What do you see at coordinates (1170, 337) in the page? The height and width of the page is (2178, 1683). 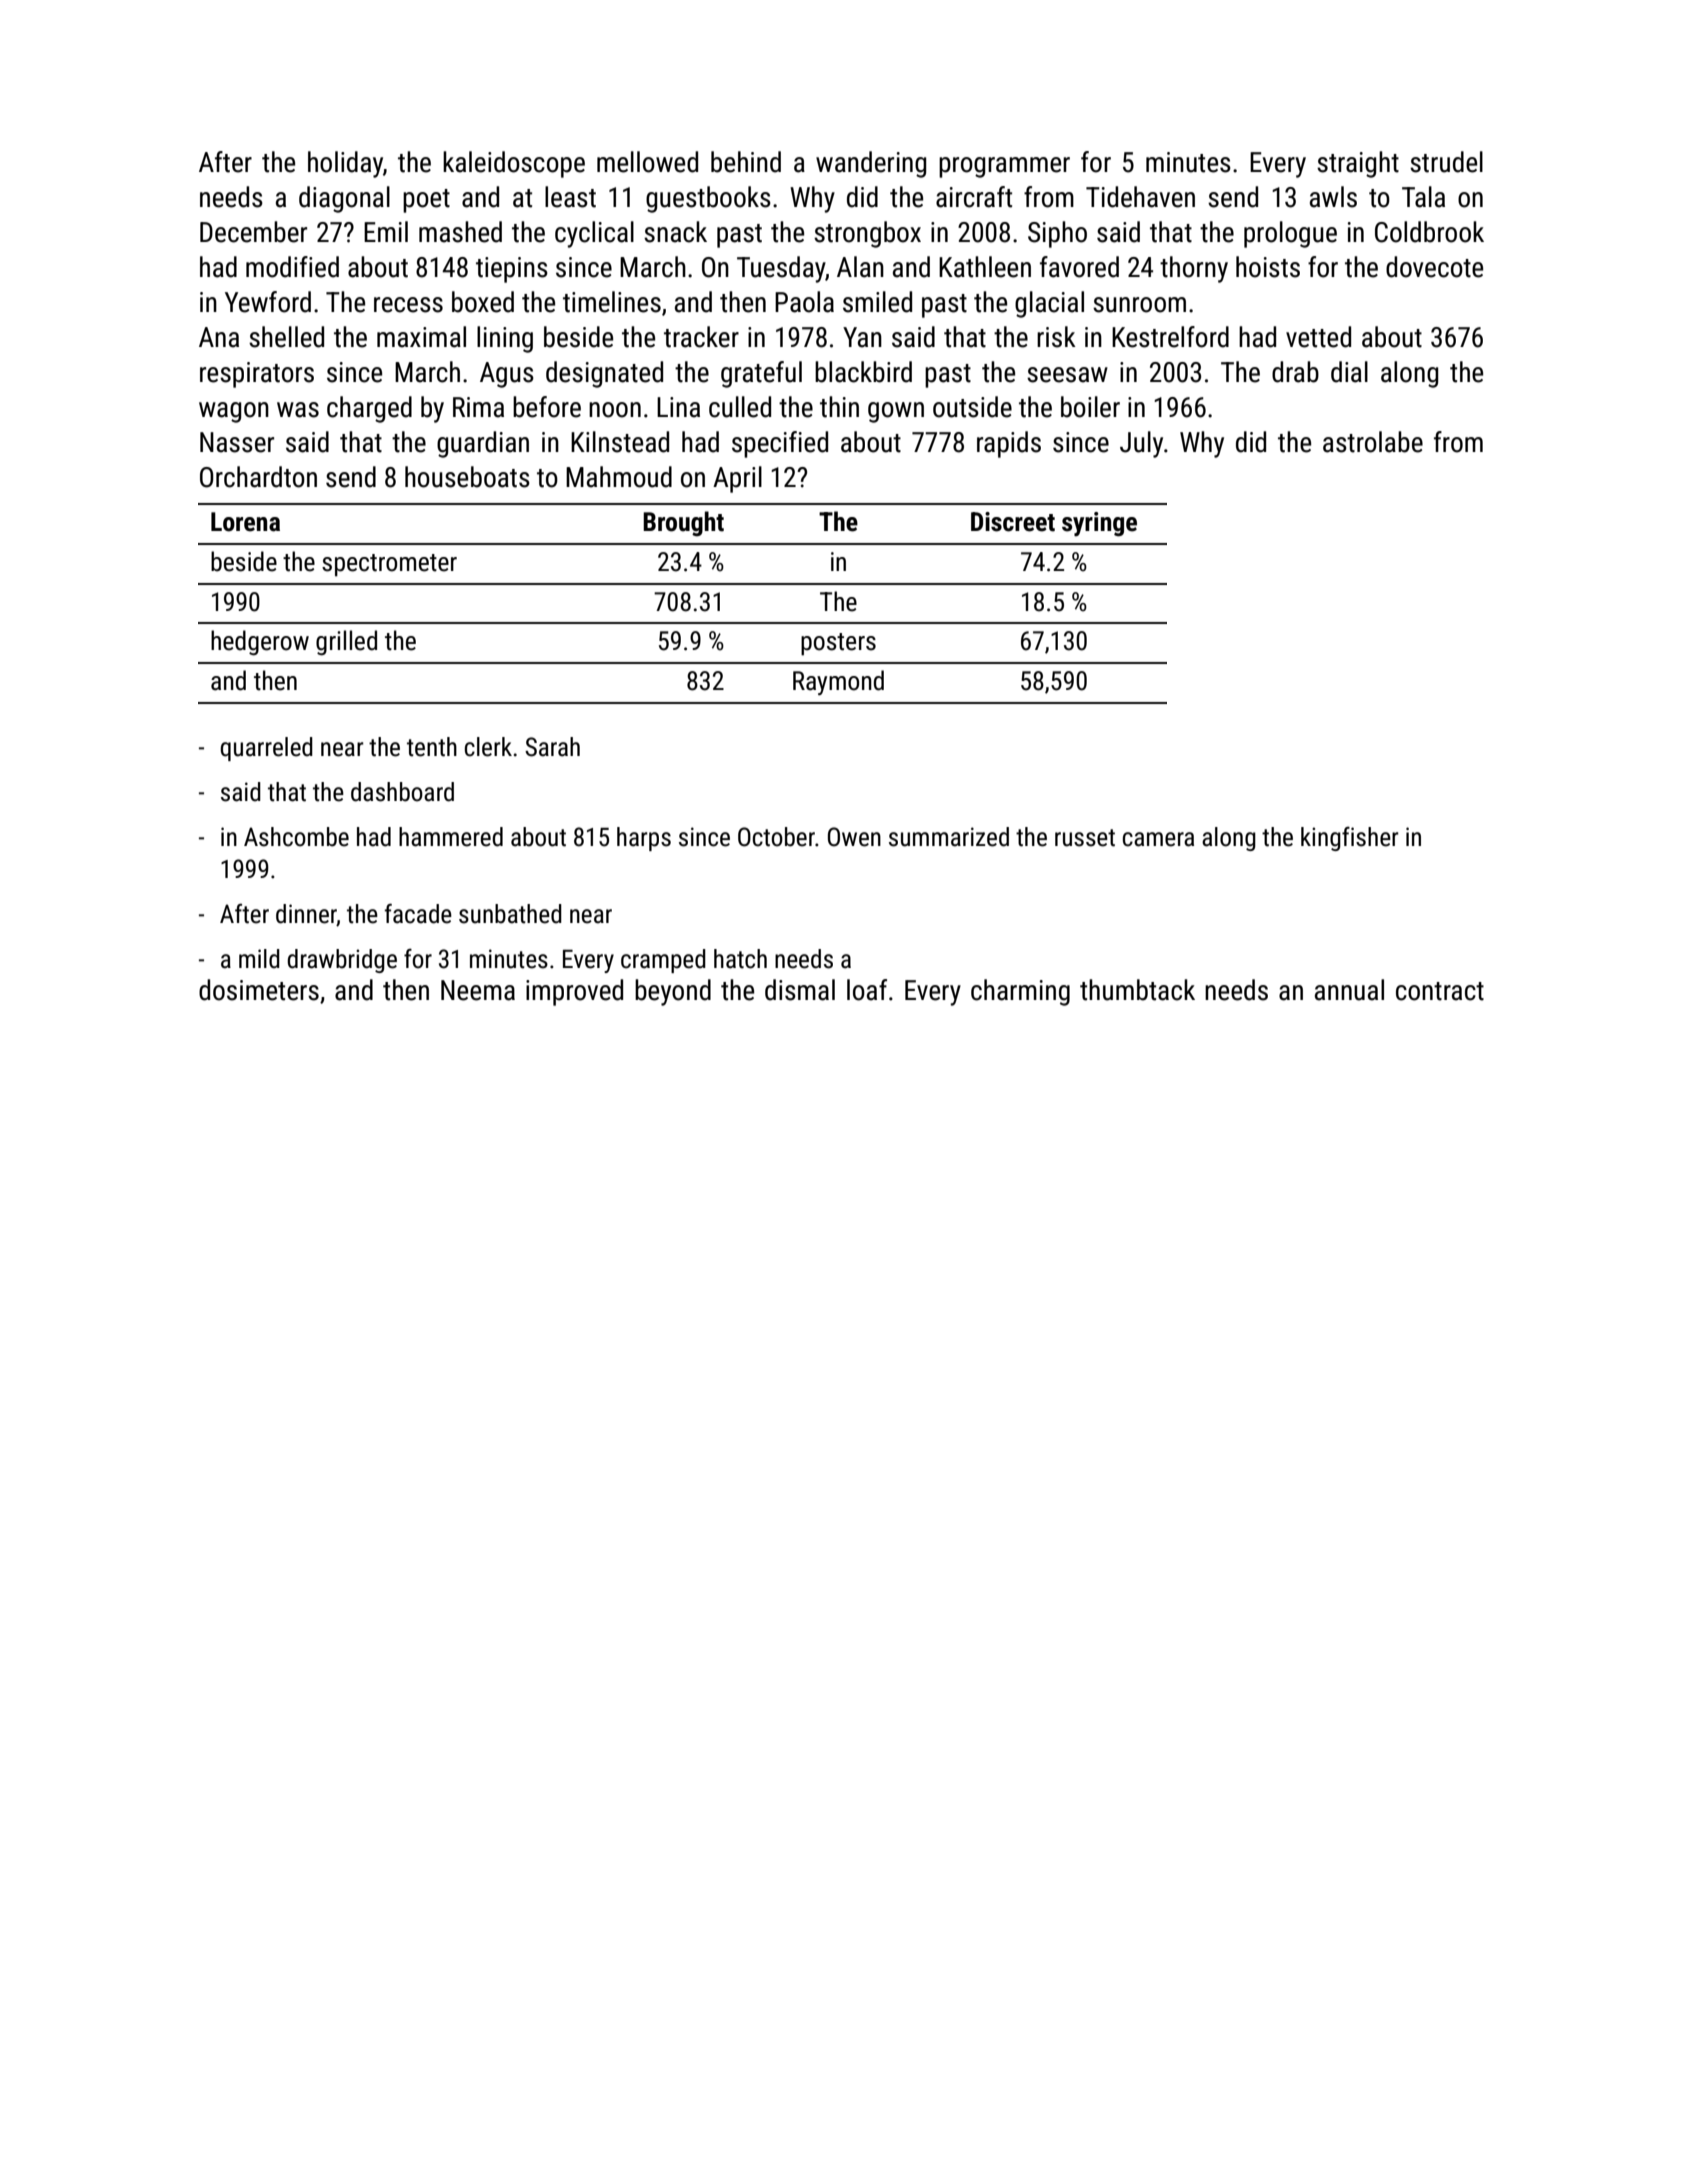 I see `Kestrelford` at bounding box center [1170, 337].
